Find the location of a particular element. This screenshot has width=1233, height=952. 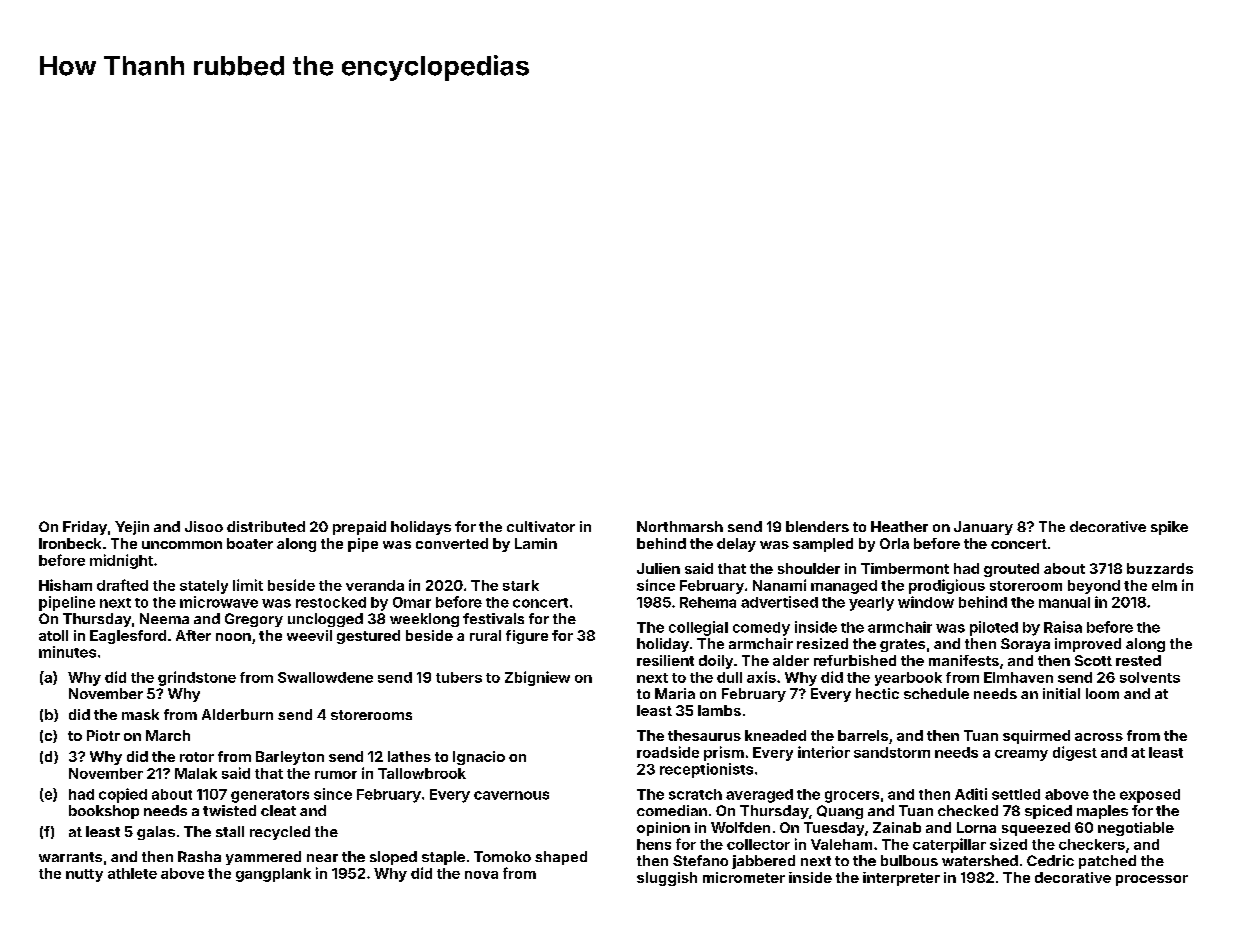

cultivator is located at coordinates (541, 526).
